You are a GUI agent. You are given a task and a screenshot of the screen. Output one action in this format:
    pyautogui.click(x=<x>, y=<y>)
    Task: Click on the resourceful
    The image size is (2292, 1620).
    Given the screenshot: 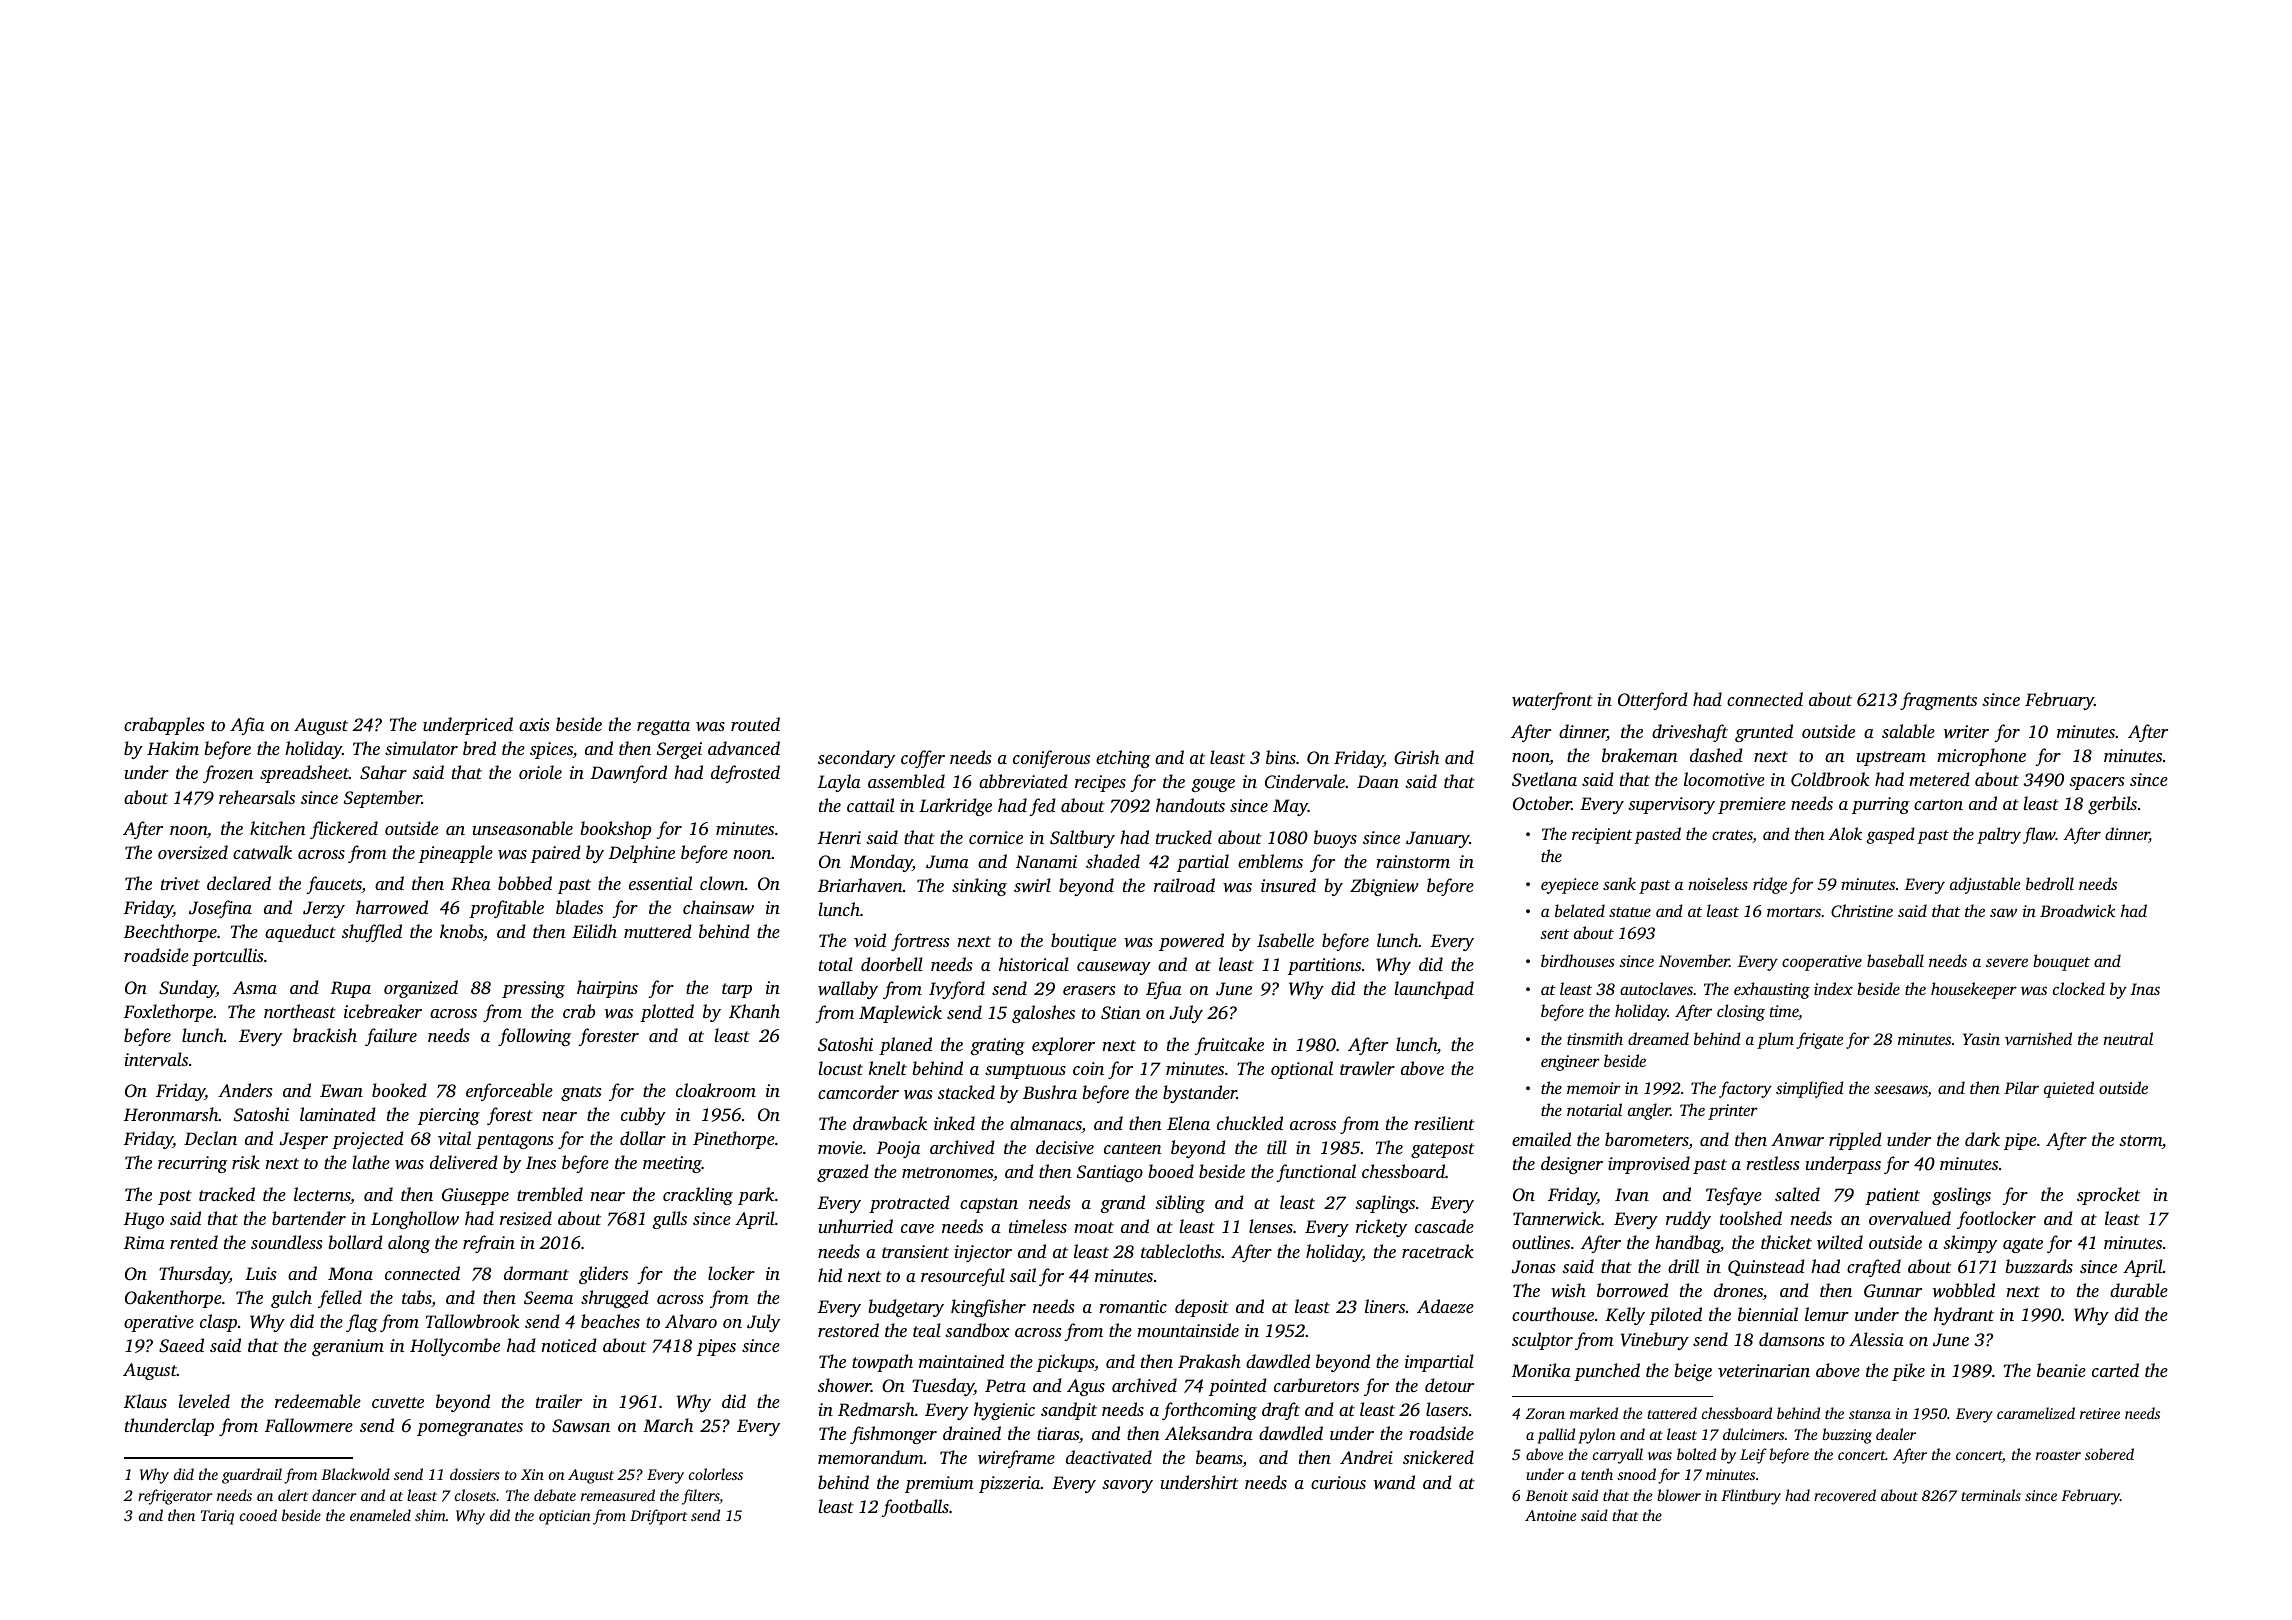 What is the action you would take?
    pyautogui.click(x=963, y=1277)
